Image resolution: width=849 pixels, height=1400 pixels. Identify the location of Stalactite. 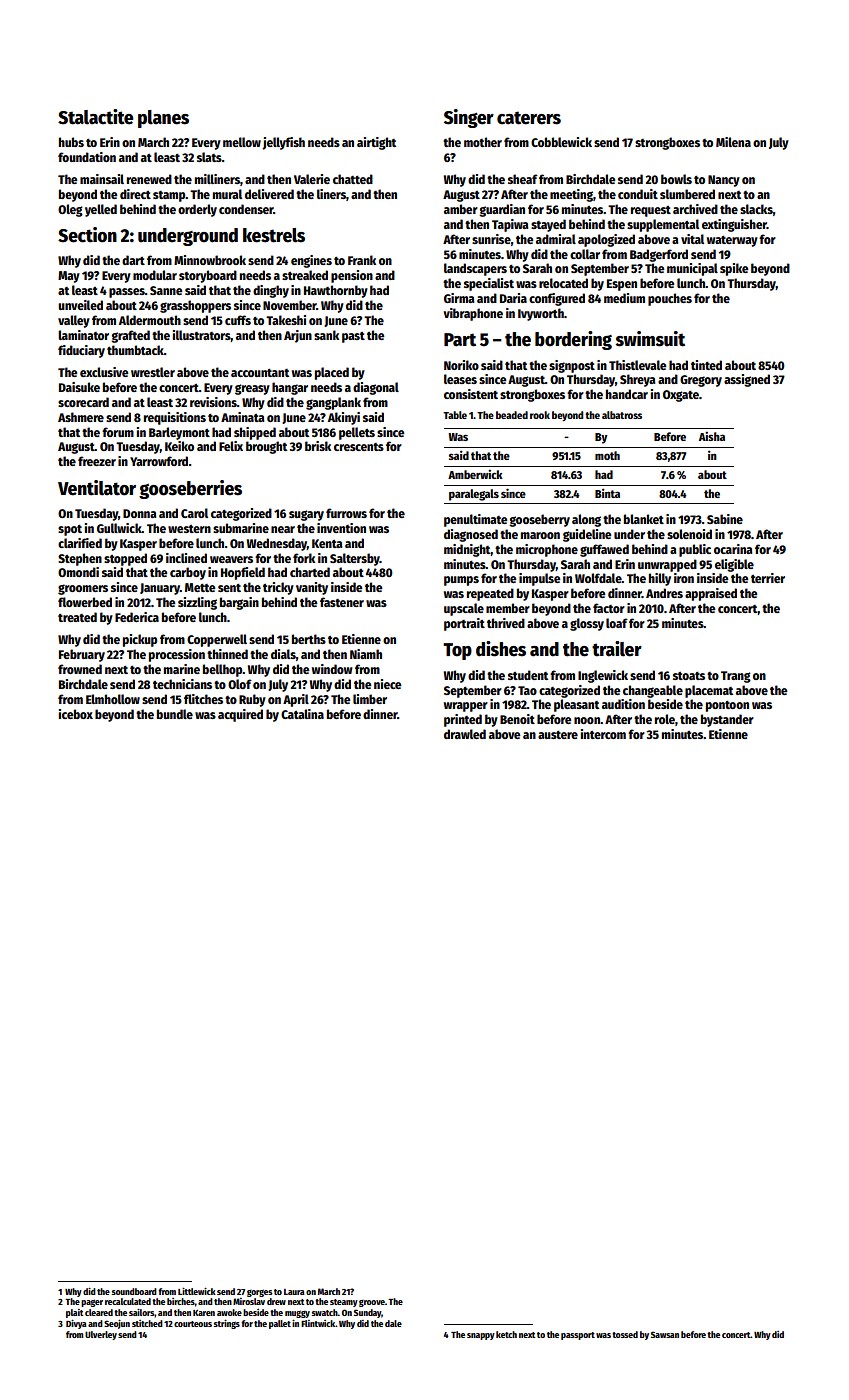
(96, 117).
